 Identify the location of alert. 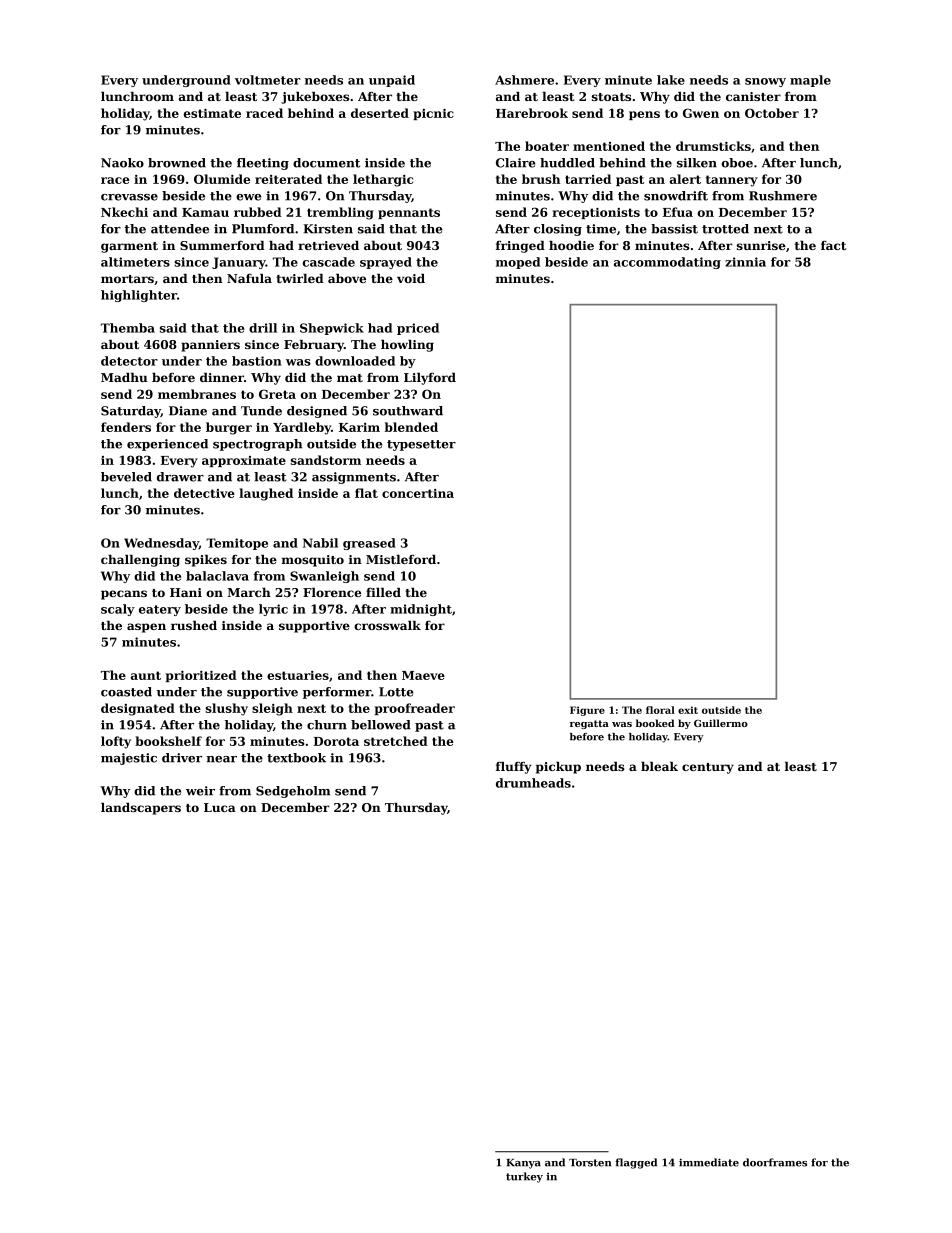
(685, 179).
